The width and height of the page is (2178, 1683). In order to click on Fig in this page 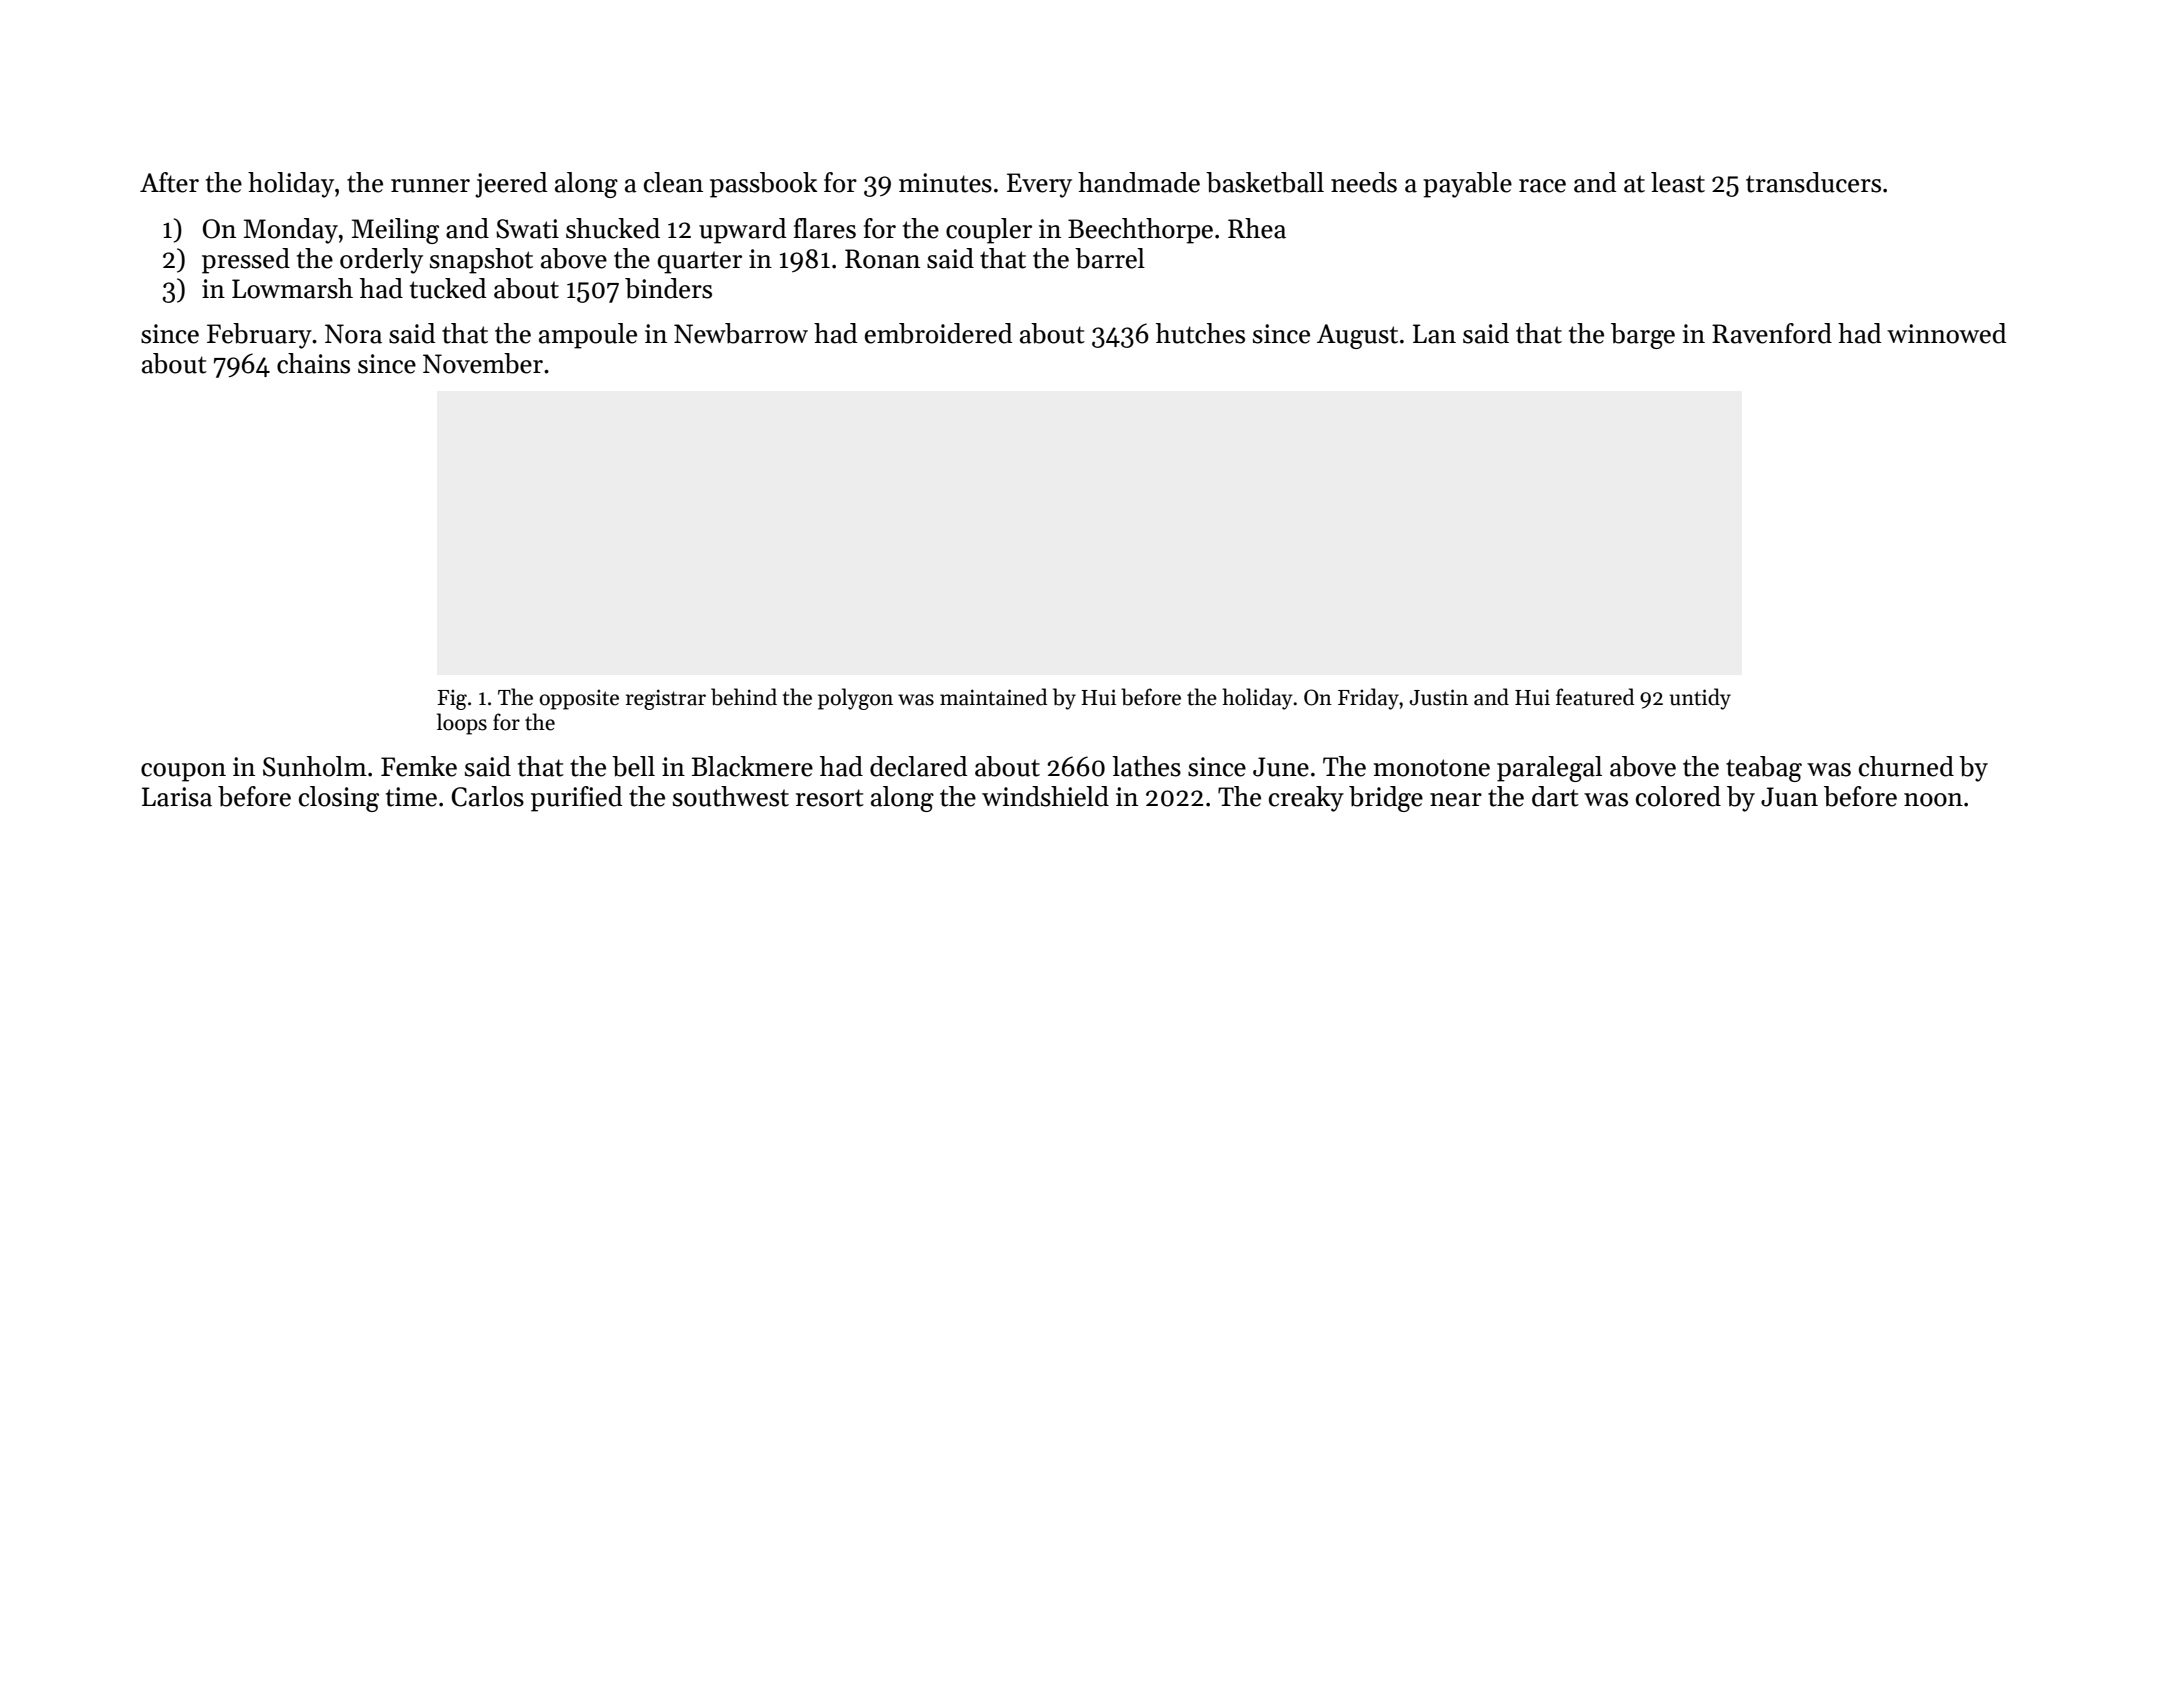, I will do `click(452, 699)`.
